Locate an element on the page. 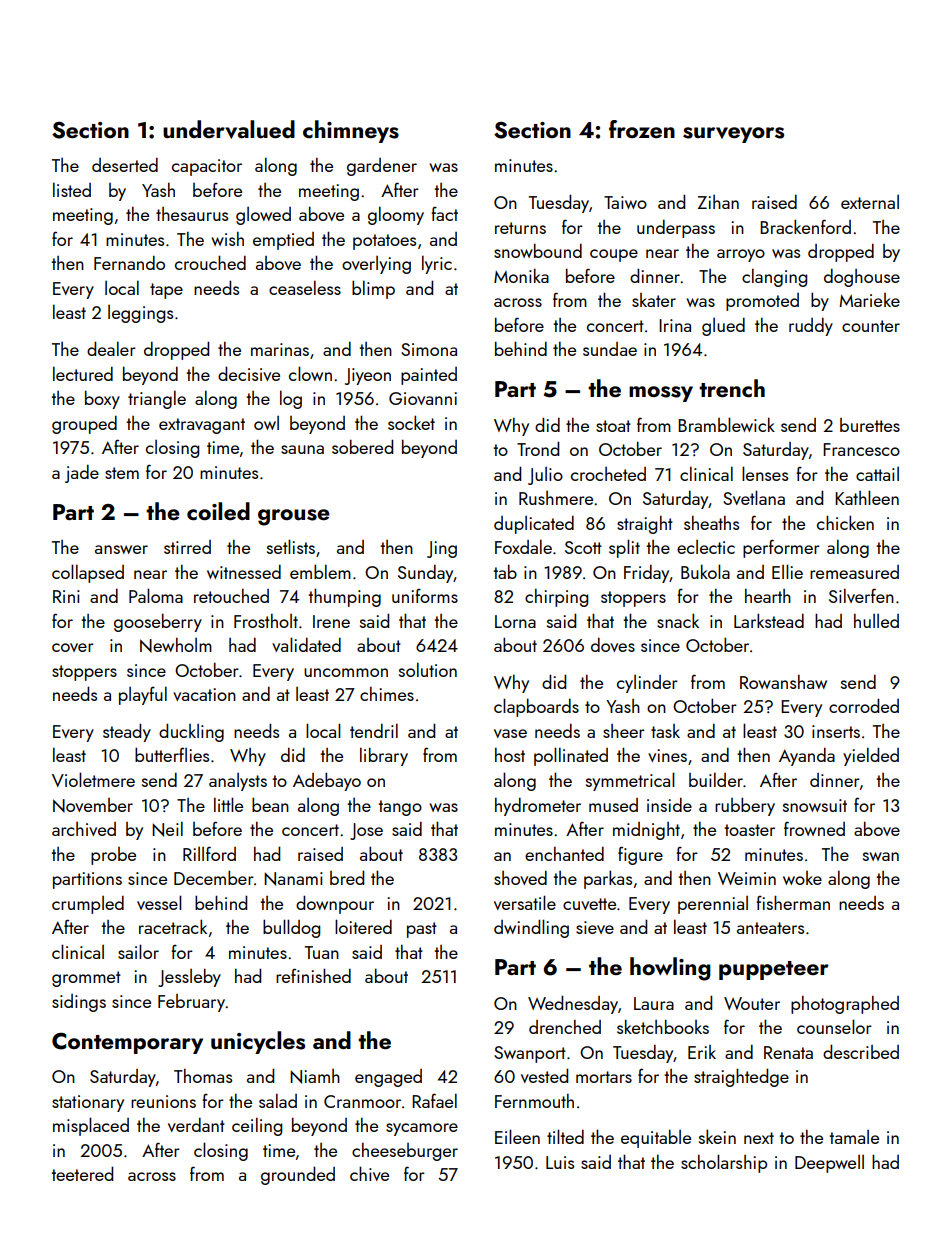  frowned is located at coordinates (814, 828).
